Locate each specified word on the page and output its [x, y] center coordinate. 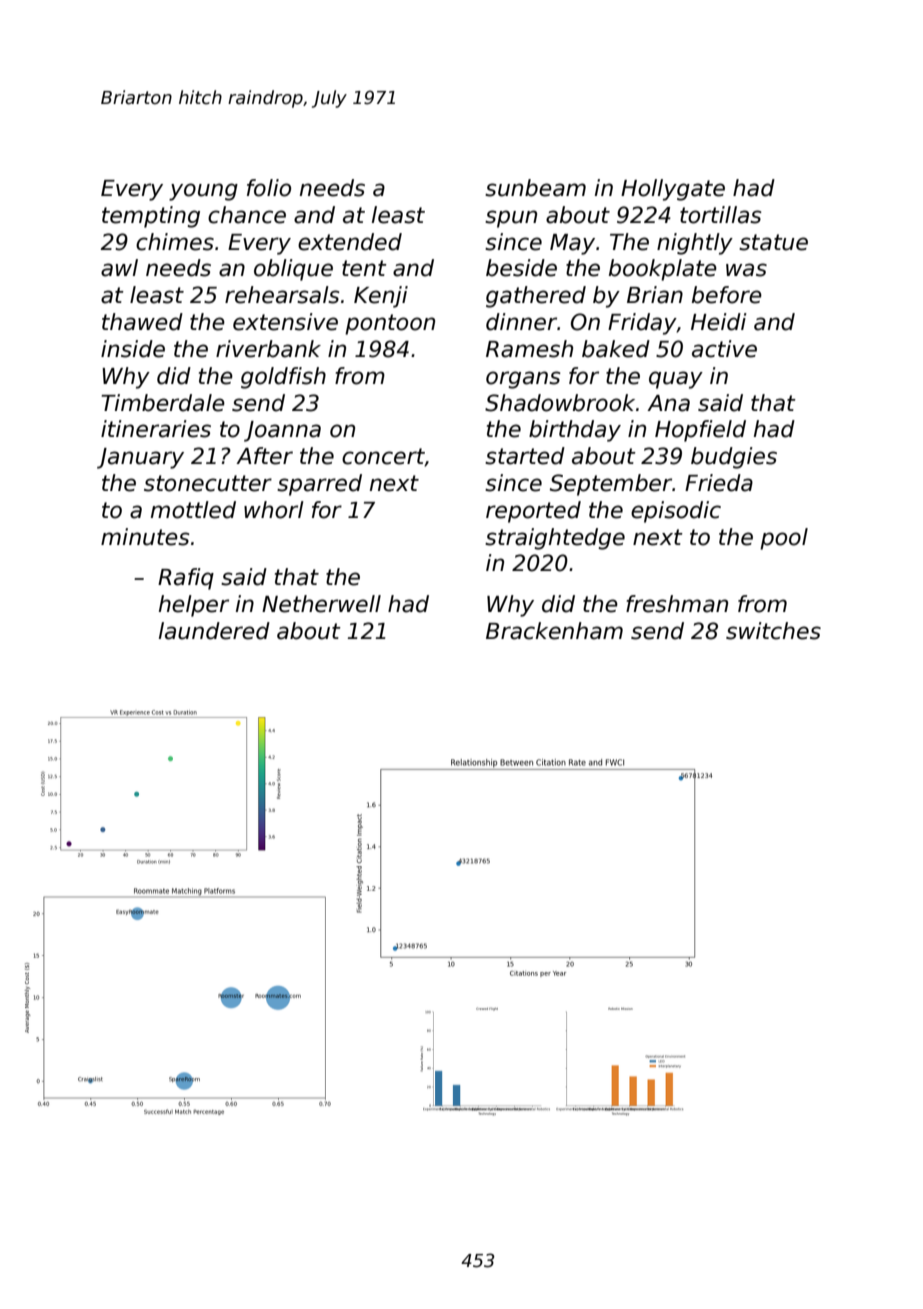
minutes [145, 537]
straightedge [555, 539]
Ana [668, 403]
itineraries [156, 429]
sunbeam [535, 188]
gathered [536, 297]
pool [784, 539]
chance [247, 215]
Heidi [719, 322]
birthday [575, 431]
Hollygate [673, 190]
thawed [142, 322]
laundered [214, 631]
